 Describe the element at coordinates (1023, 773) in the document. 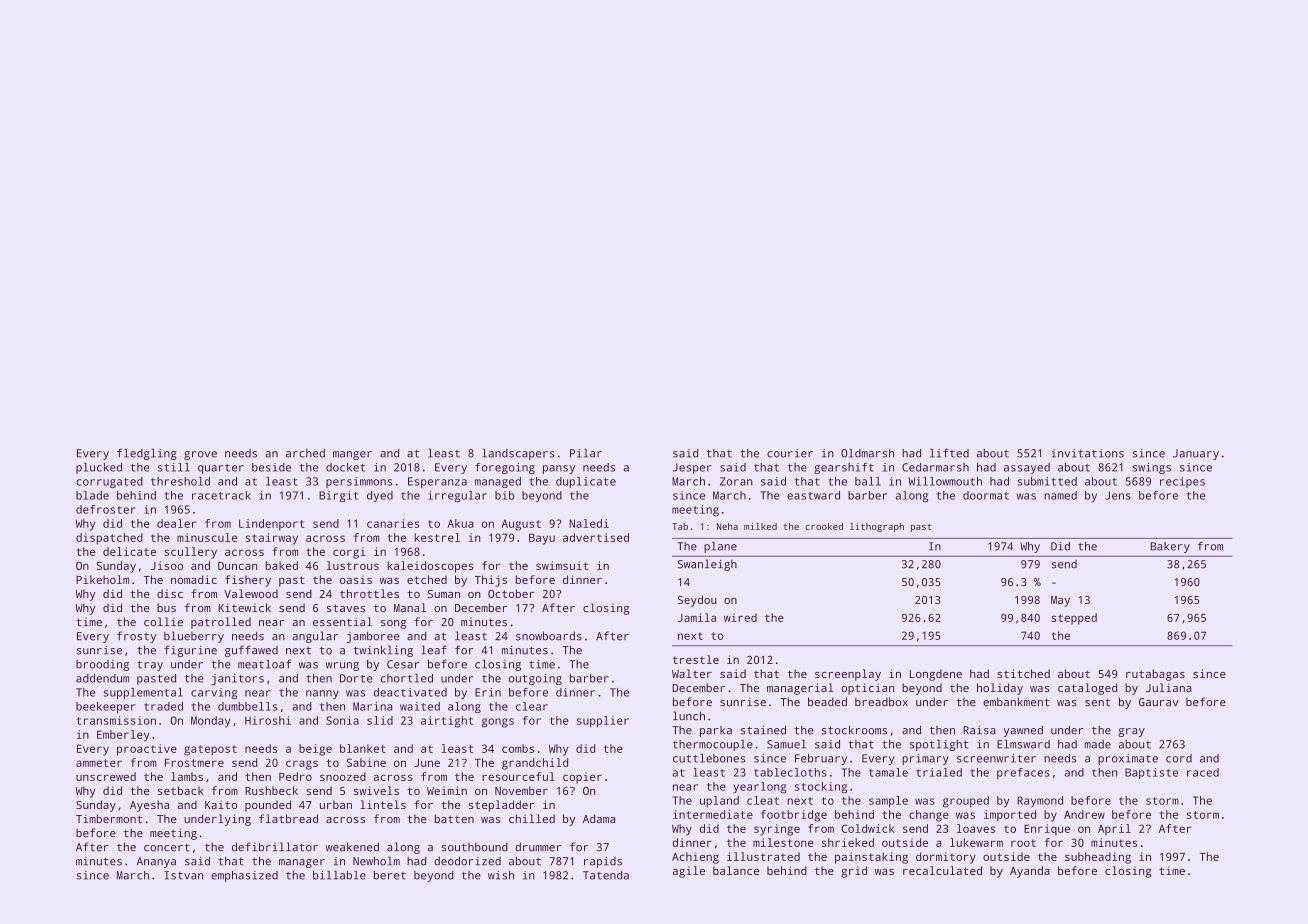

I see `prefaces` at that location.
